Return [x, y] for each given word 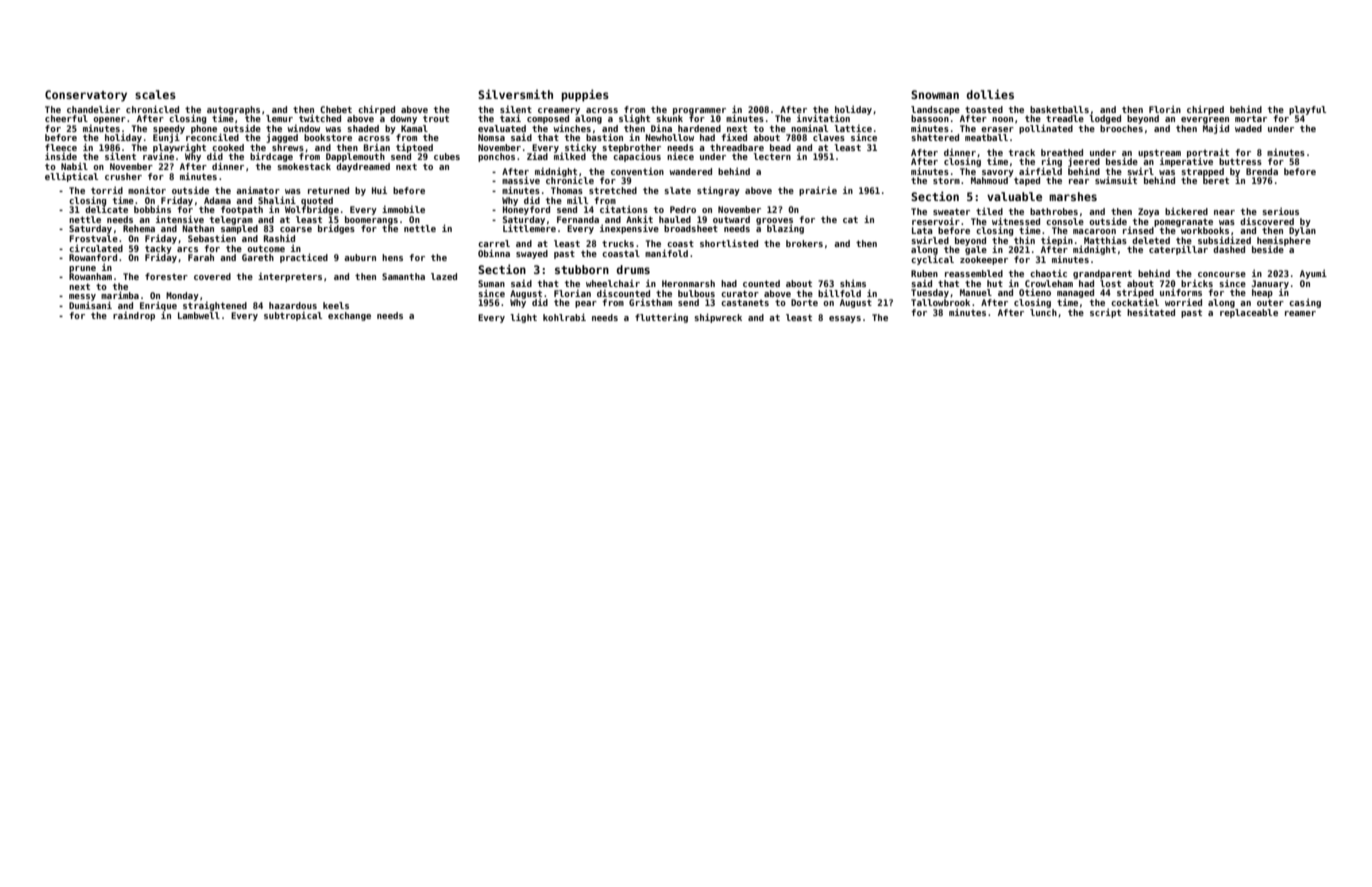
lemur [279, 118]
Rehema [139, 228]
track [1022, 152]
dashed [1229, 249]
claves [829, 137]
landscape [935, 110]
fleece [61, 147]
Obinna [494, 253]
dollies [990, 94]
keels [336, 305]
